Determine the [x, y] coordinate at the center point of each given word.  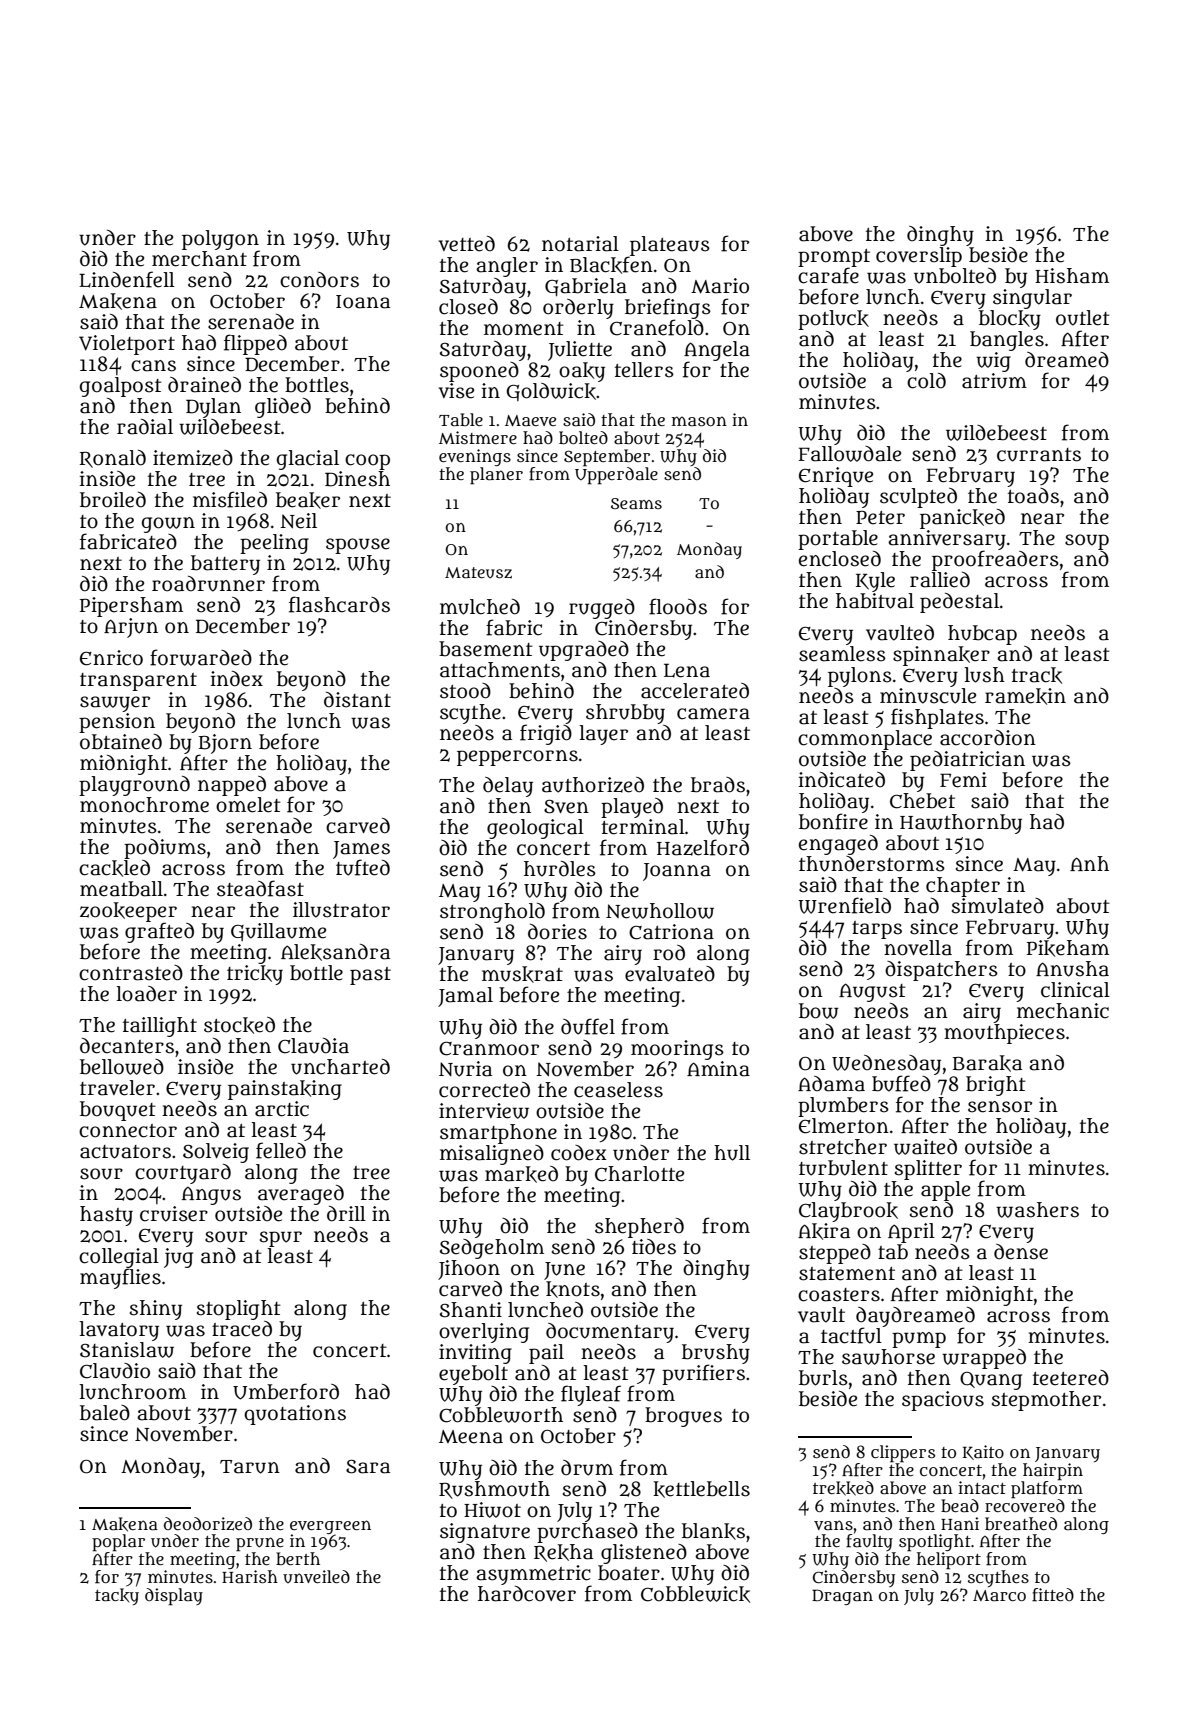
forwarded [201, 657]
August [872, 992]
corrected [484, 1090]
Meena [471, 1437]
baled [105, 1413]
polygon [220, 240]
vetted [467, 244]
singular [1032, 299]
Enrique [836, 477]
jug [178, 1258]
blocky [1010, 320]
